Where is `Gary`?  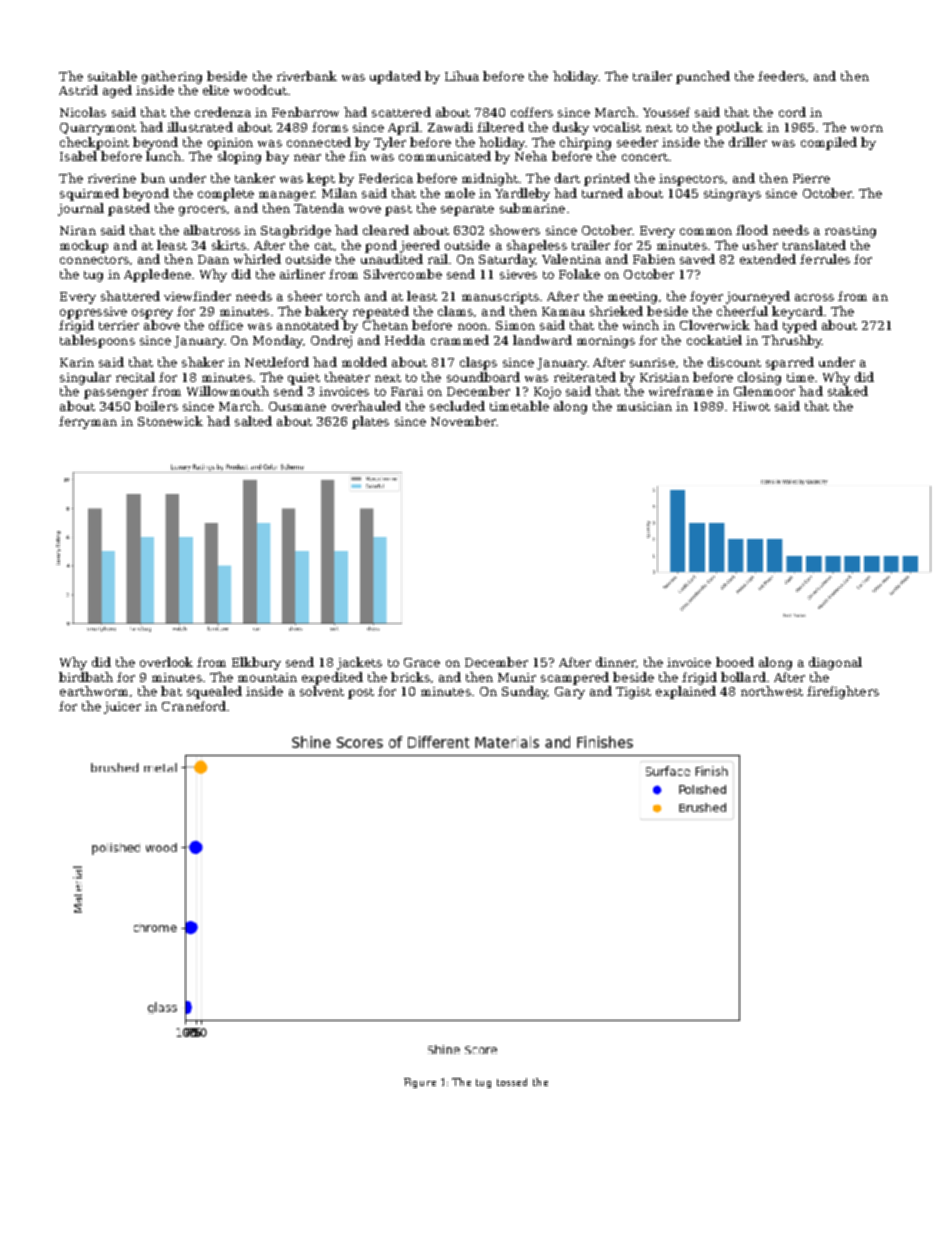
Gary is located at coordinates (570, 693).
